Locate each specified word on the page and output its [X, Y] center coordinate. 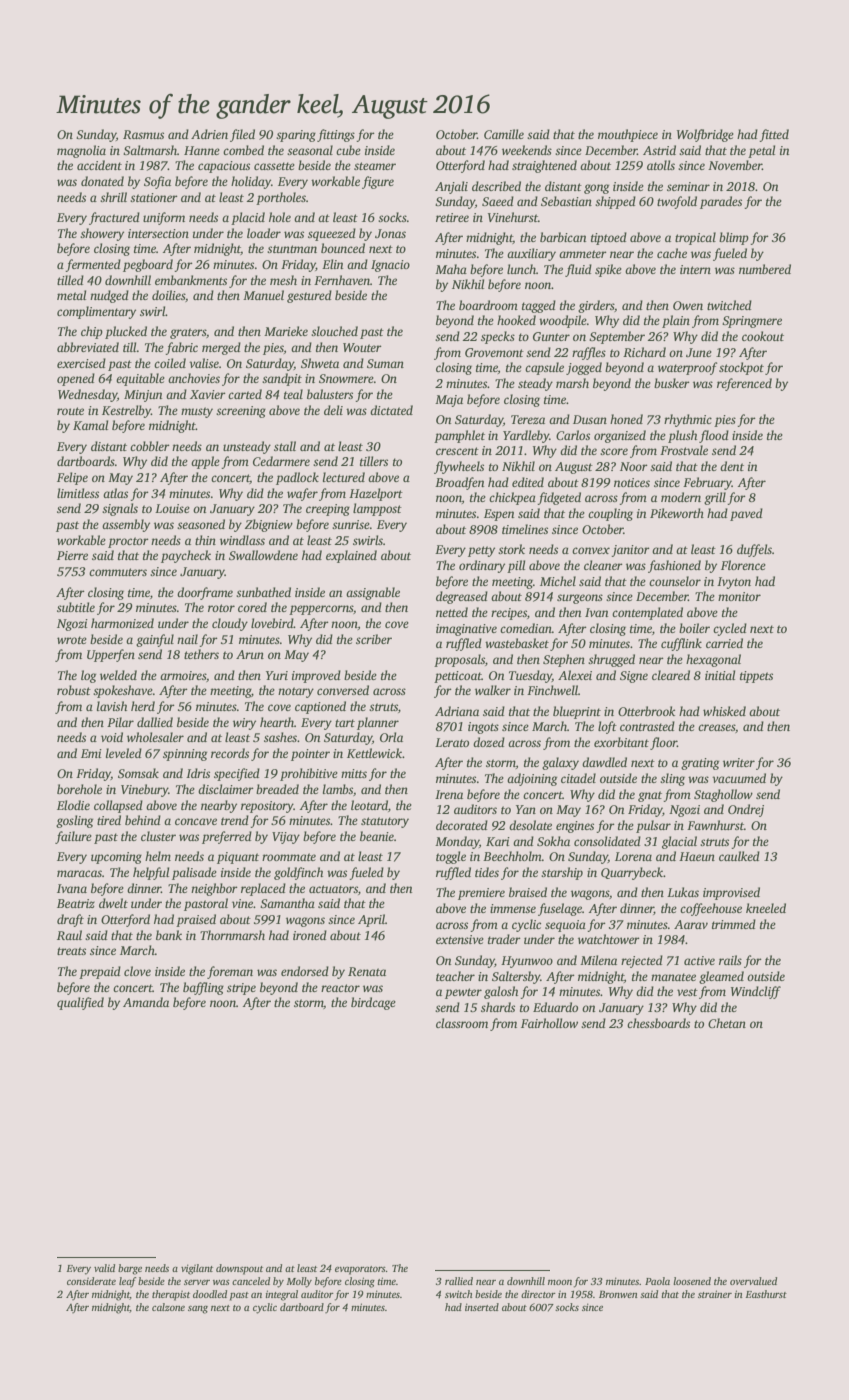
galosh [501, 992]
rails [730, 960]
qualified [80, 1003]
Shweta [320, 363]
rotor [221, 608]
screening [241, 412]
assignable [373, 593]
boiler [694, 628]
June [699, 352]
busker [672, 383]
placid [248, 218]
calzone [168, 1307]
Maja [449, 401]
